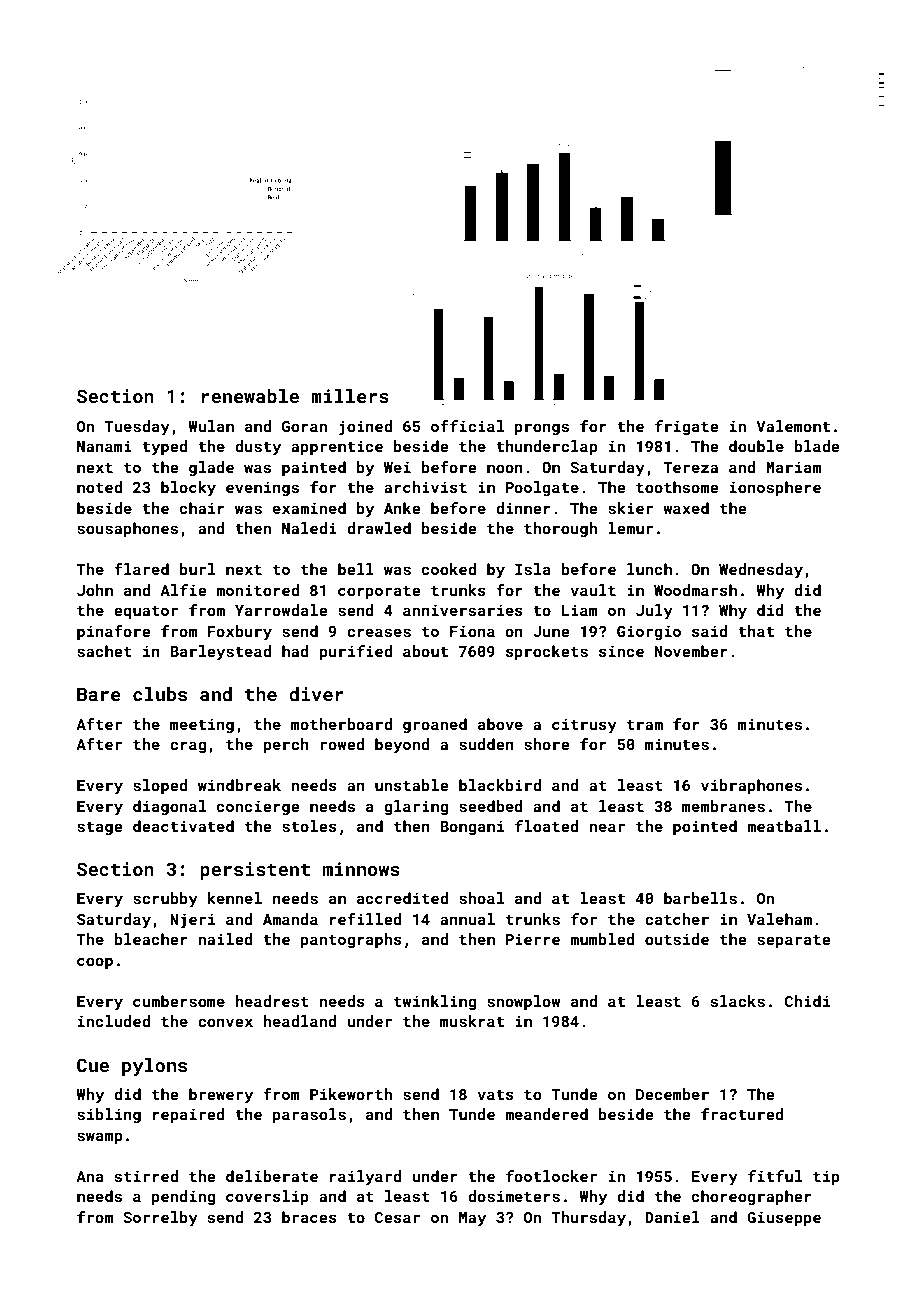  What do you see at coordinates (751, 786) in the page?
I see `vibraphones` at bounding box center [751, 786].
